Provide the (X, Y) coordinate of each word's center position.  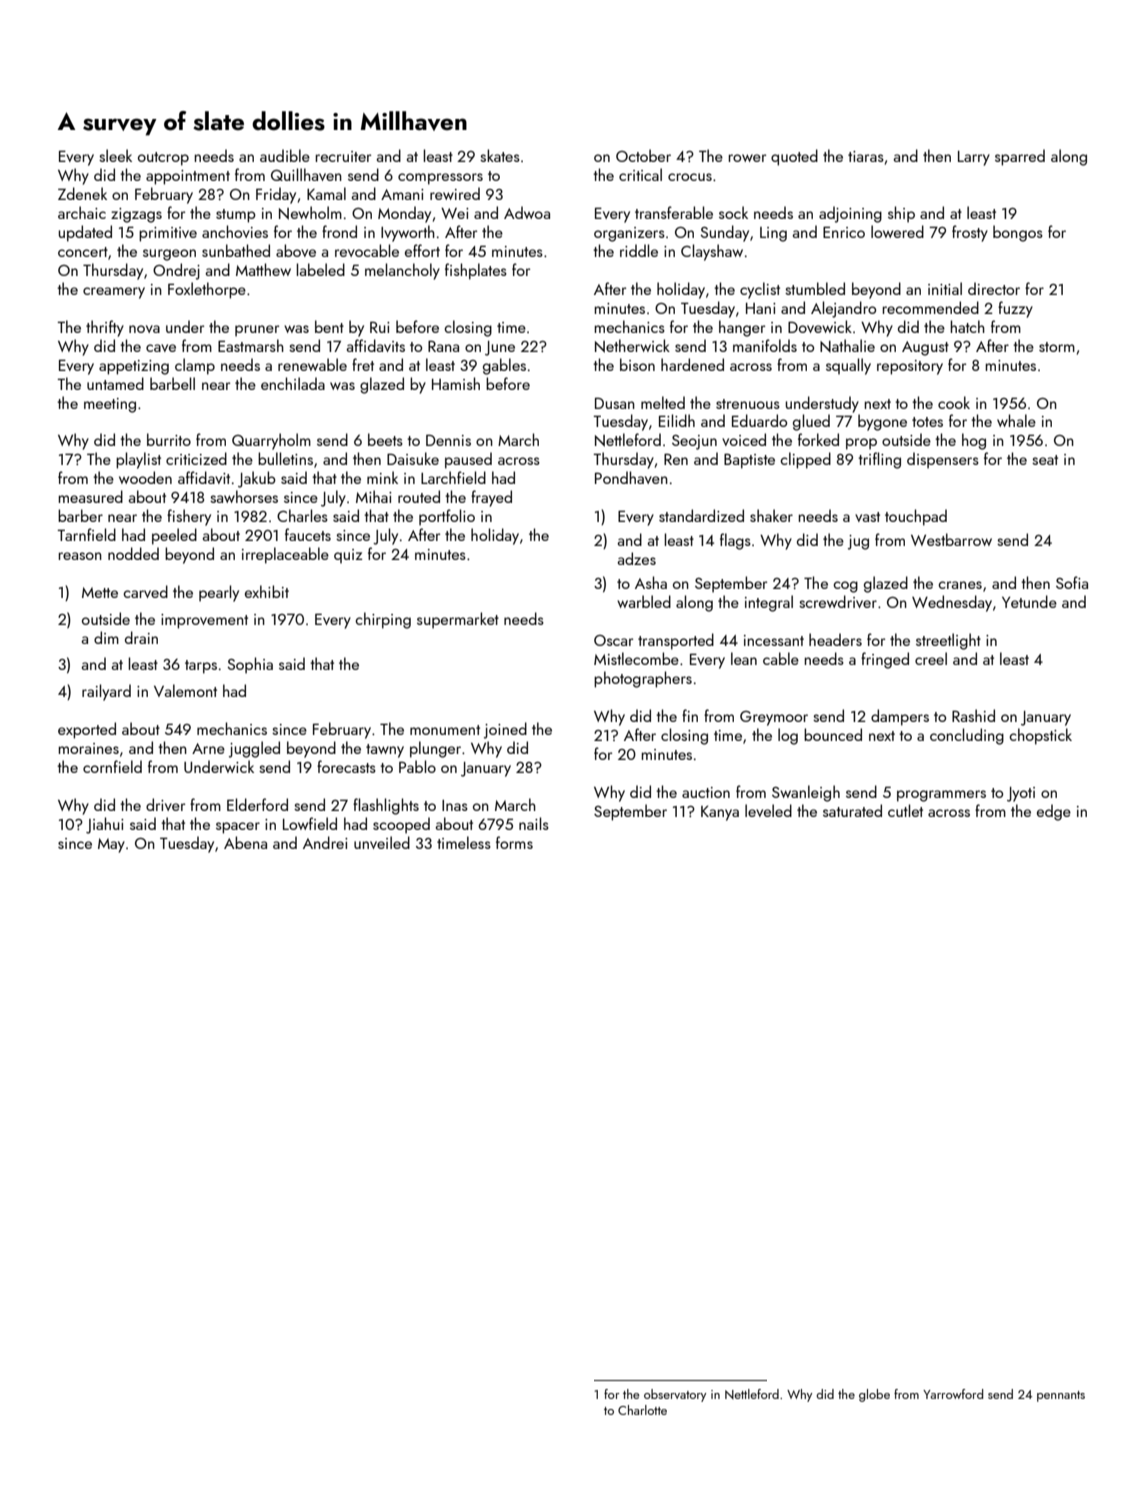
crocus (690, 177)
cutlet (905, 810)
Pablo (417, 766)
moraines (89, 748)
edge (1054, 812)
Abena (245, 842)
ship (901, 214)
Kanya (720, 813)
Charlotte (642, 1410)
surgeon (169, 255)
